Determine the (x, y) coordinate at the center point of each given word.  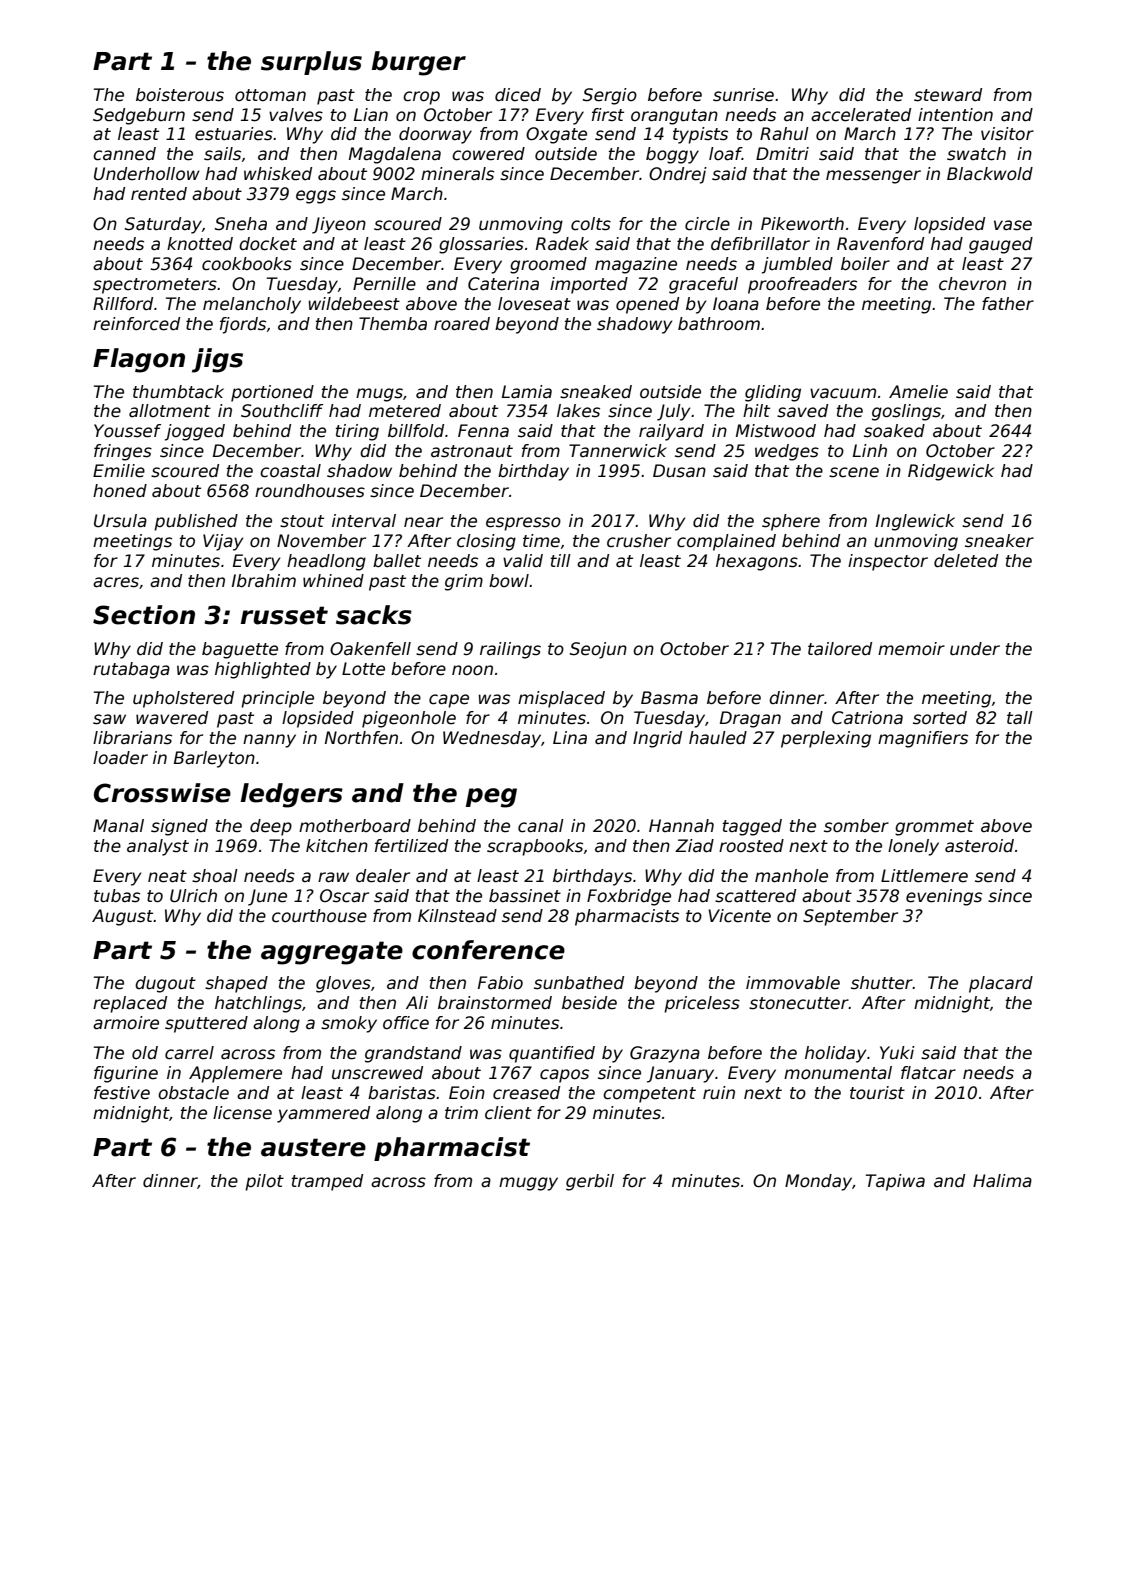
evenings (944, 897)
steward (948, 95)
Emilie (119, 471)
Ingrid (657, 739)
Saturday (163, 225)
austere (313, 1147)
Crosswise (162, 793)
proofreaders (802, 285)
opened (647, 305)
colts (591, 224)
